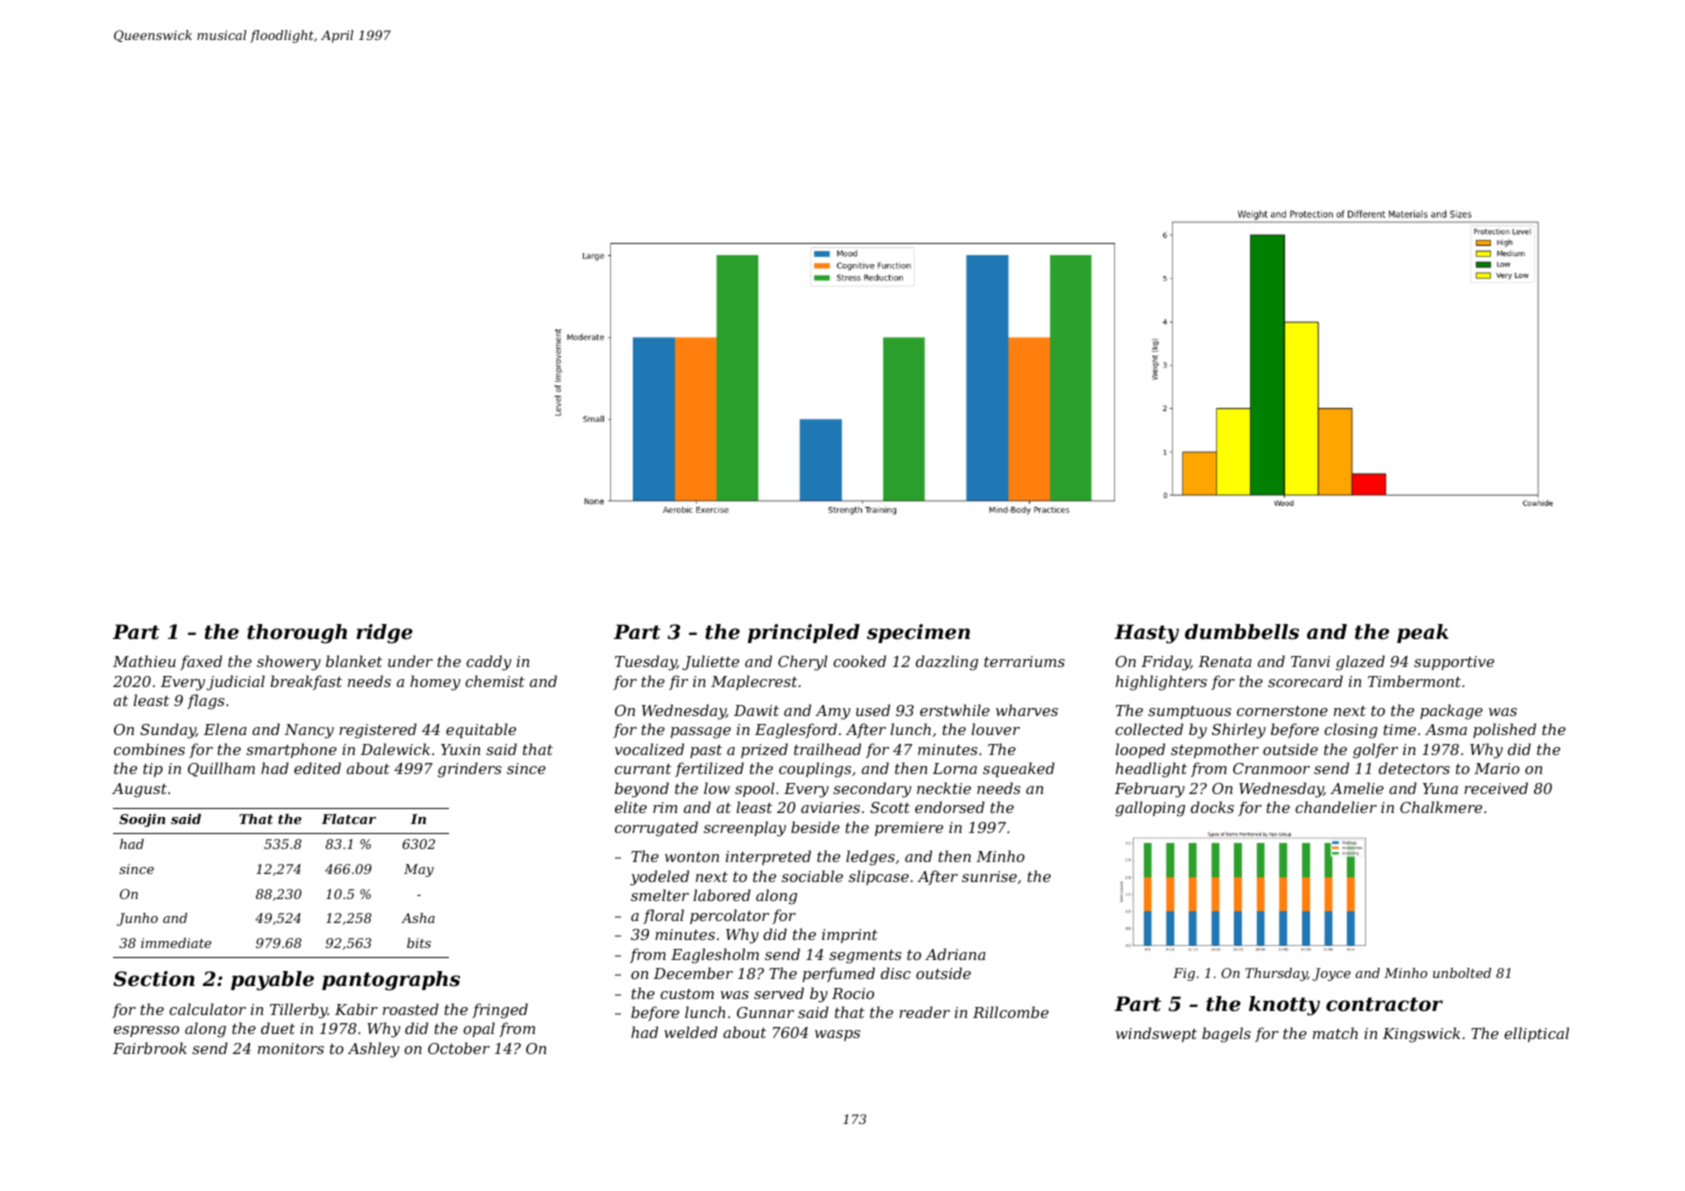 This page has height=1191, width=1685. What do you see at coordinates (1462, 973) in the page?
I see `unbolted` at bounding box center [1462, 973].
